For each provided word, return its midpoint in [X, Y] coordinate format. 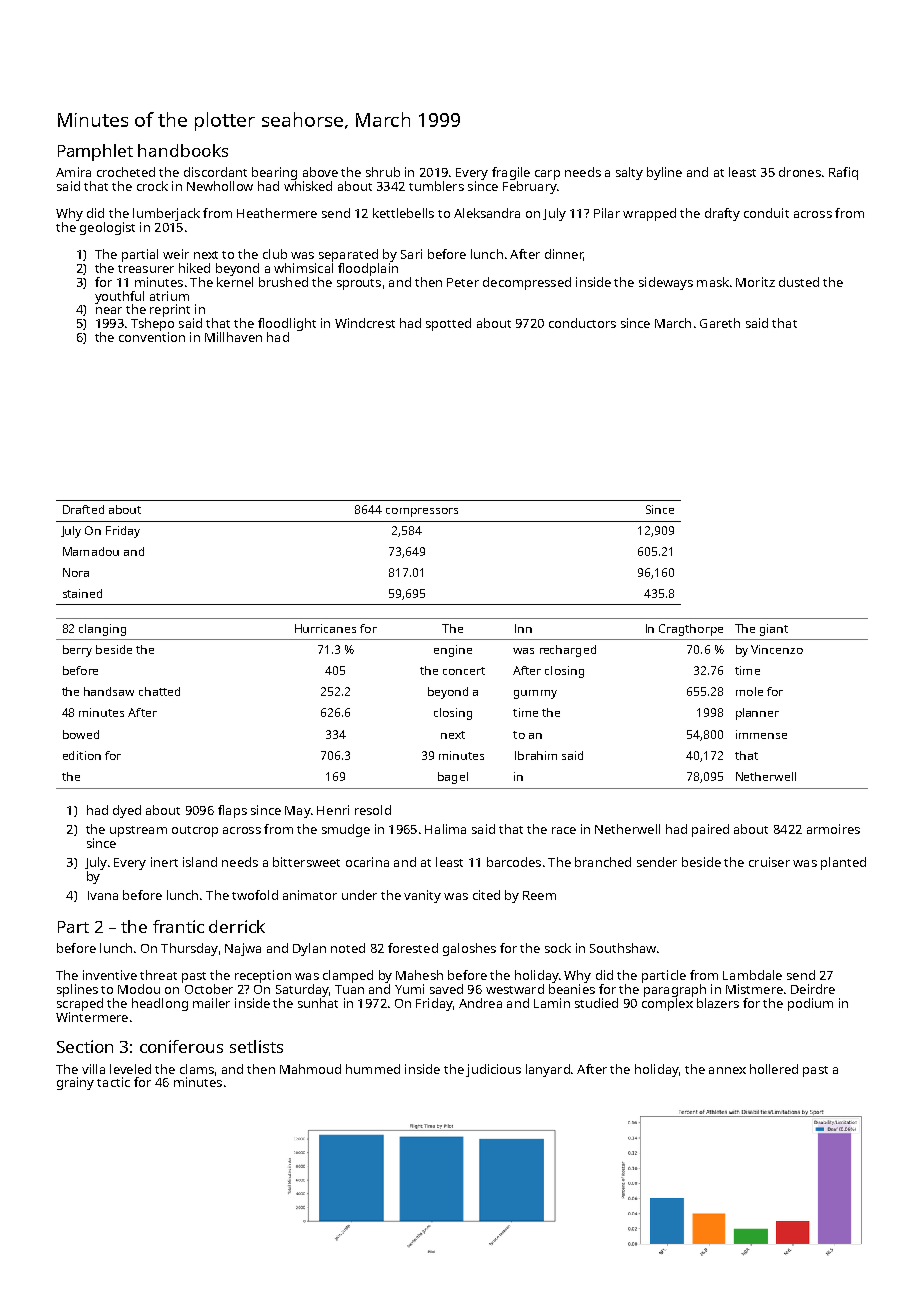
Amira [73, 172]
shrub [383, 172]
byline [664, 173]
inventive [110, 975]
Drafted [83, 509]
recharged [568, 651]
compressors [422, 512]
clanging [102, 630]
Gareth [720, 323]
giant [774, 630]
